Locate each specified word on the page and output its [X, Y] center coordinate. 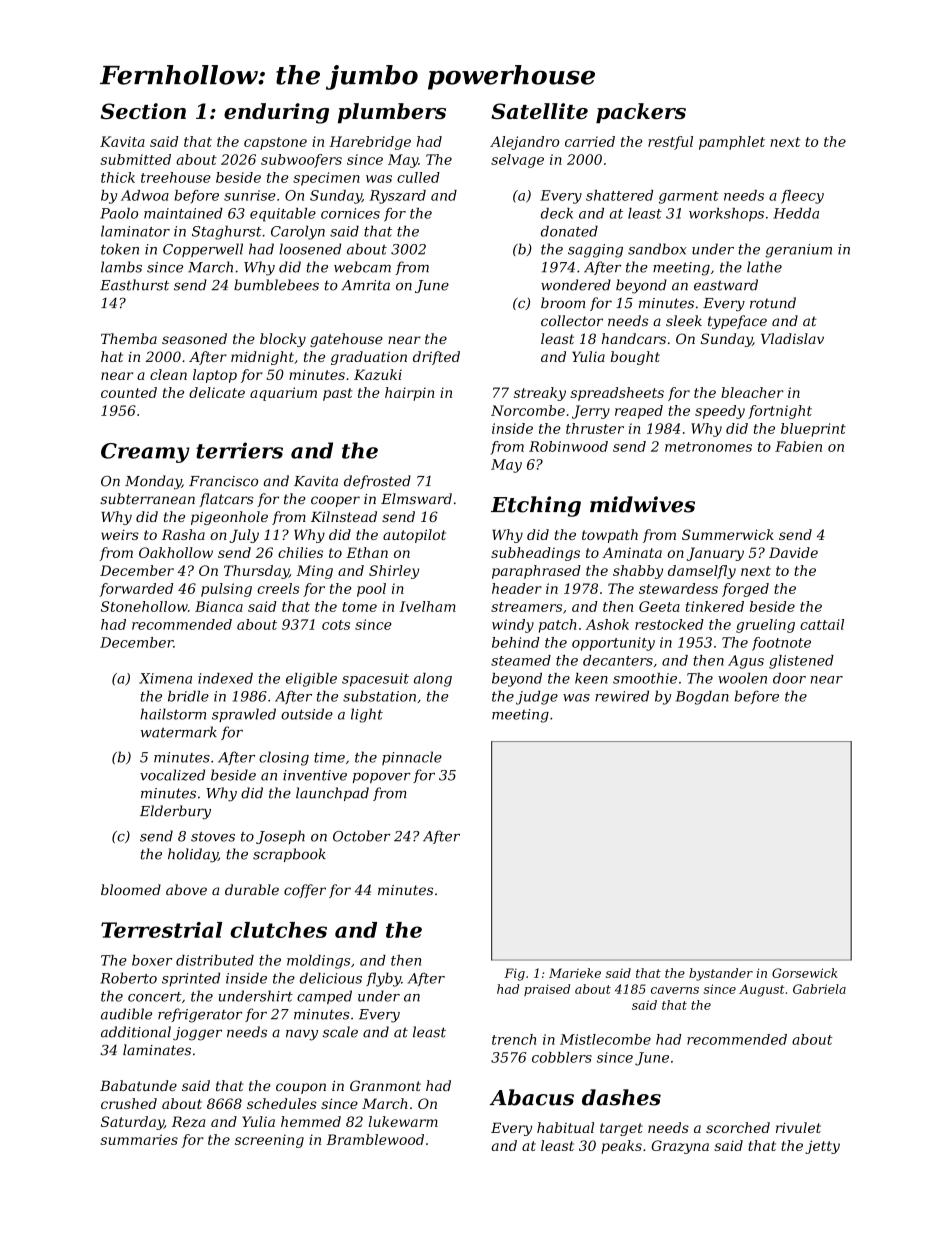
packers [641, 113]
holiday [193, 855]
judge [537, 697]
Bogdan [702, 697]
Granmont [385, 1085]
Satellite [539, 111]
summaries [139, 1139]
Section [143, 111]
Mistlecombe [605, 1039]
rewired [622, 696]
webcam [362, 267]
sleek [684, 320]
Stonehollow [144, 606]
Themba [129, 338]
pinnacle [412, 758]
